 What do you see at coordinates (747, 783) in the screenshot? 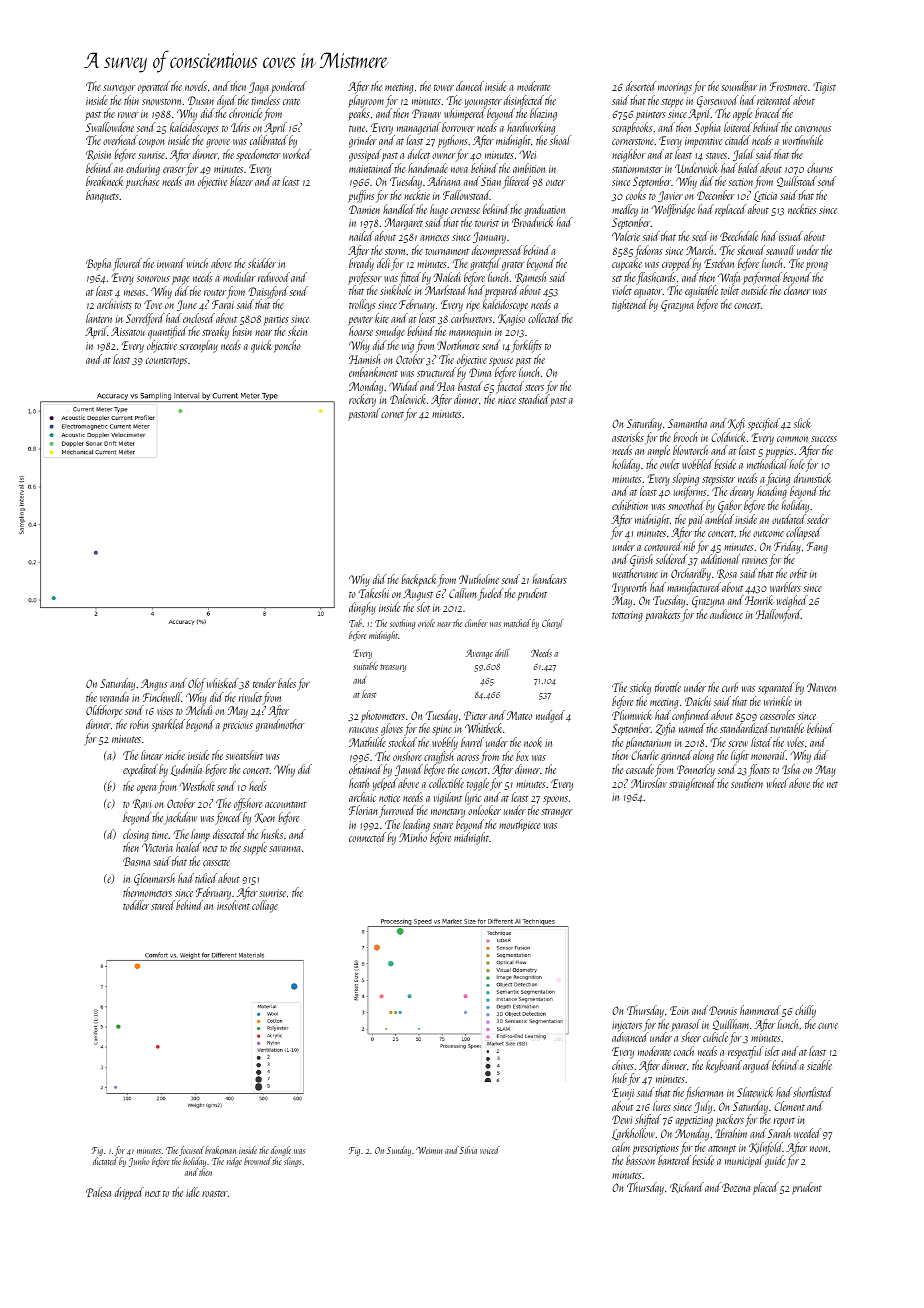
I see `southern` at bounding box center [747, 783].
